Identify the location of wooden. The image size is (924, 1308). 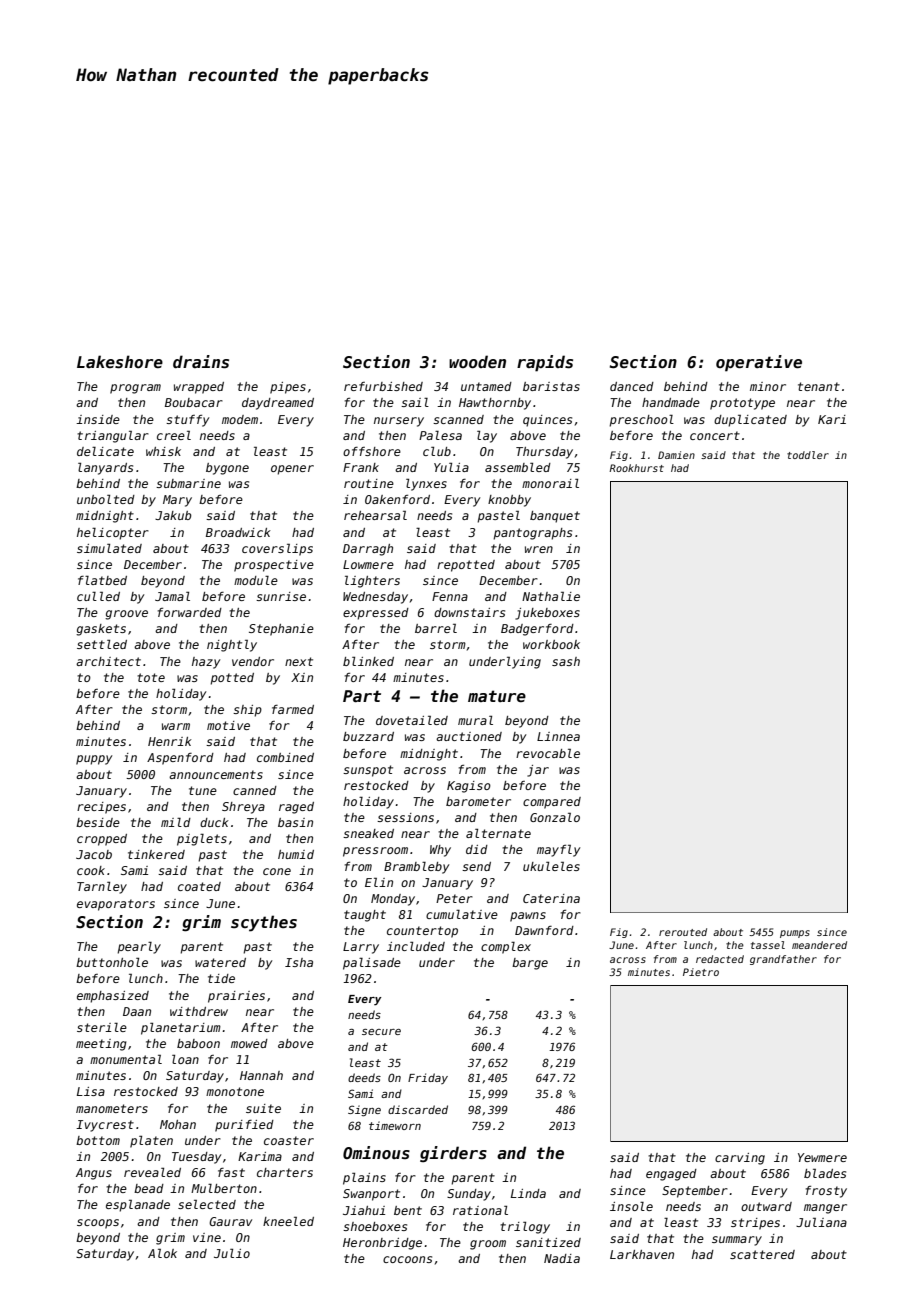
(477, 362).
